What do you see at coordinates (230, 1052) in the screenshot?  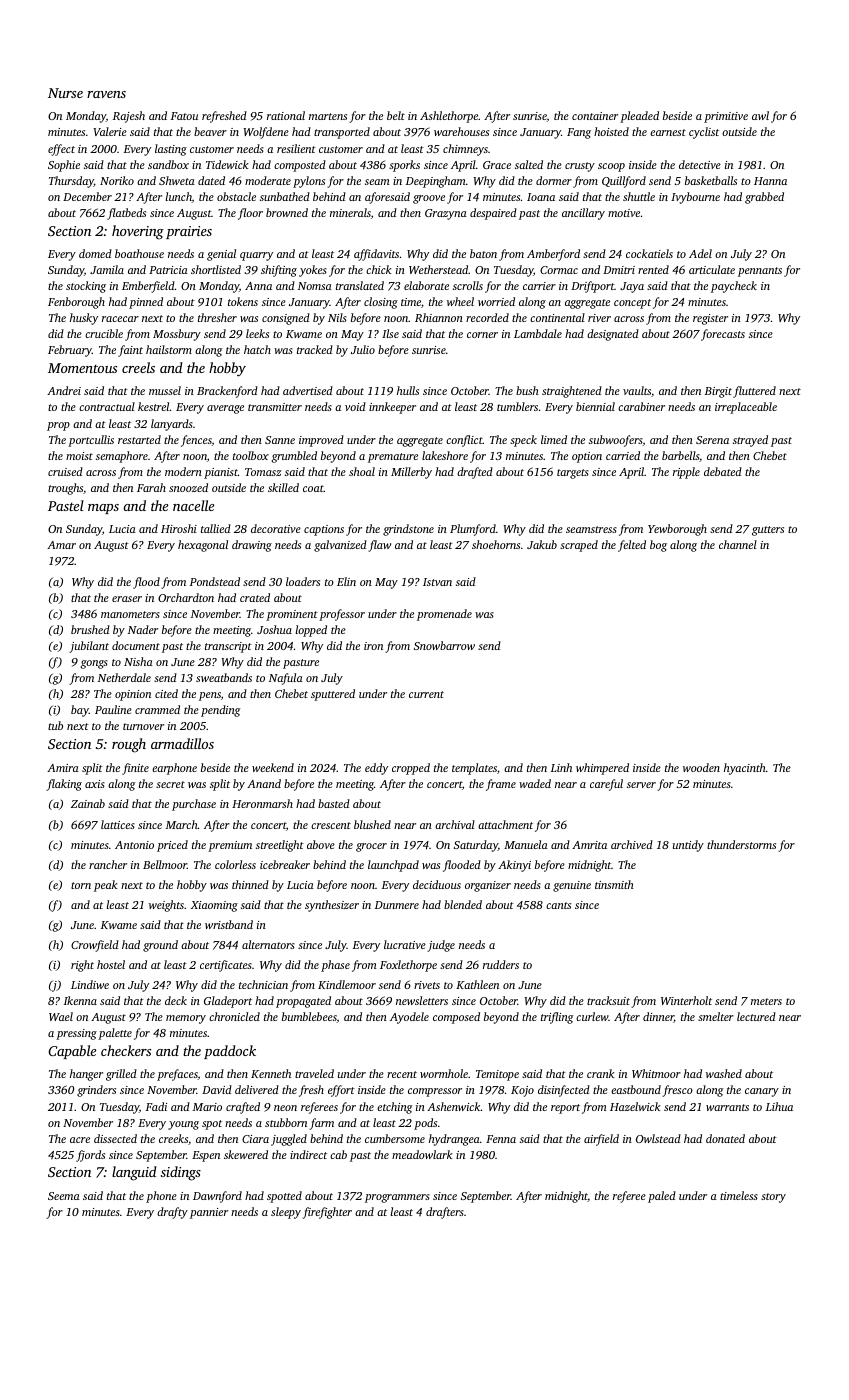 I see `paddock` at bounding box center [230, 1052].
